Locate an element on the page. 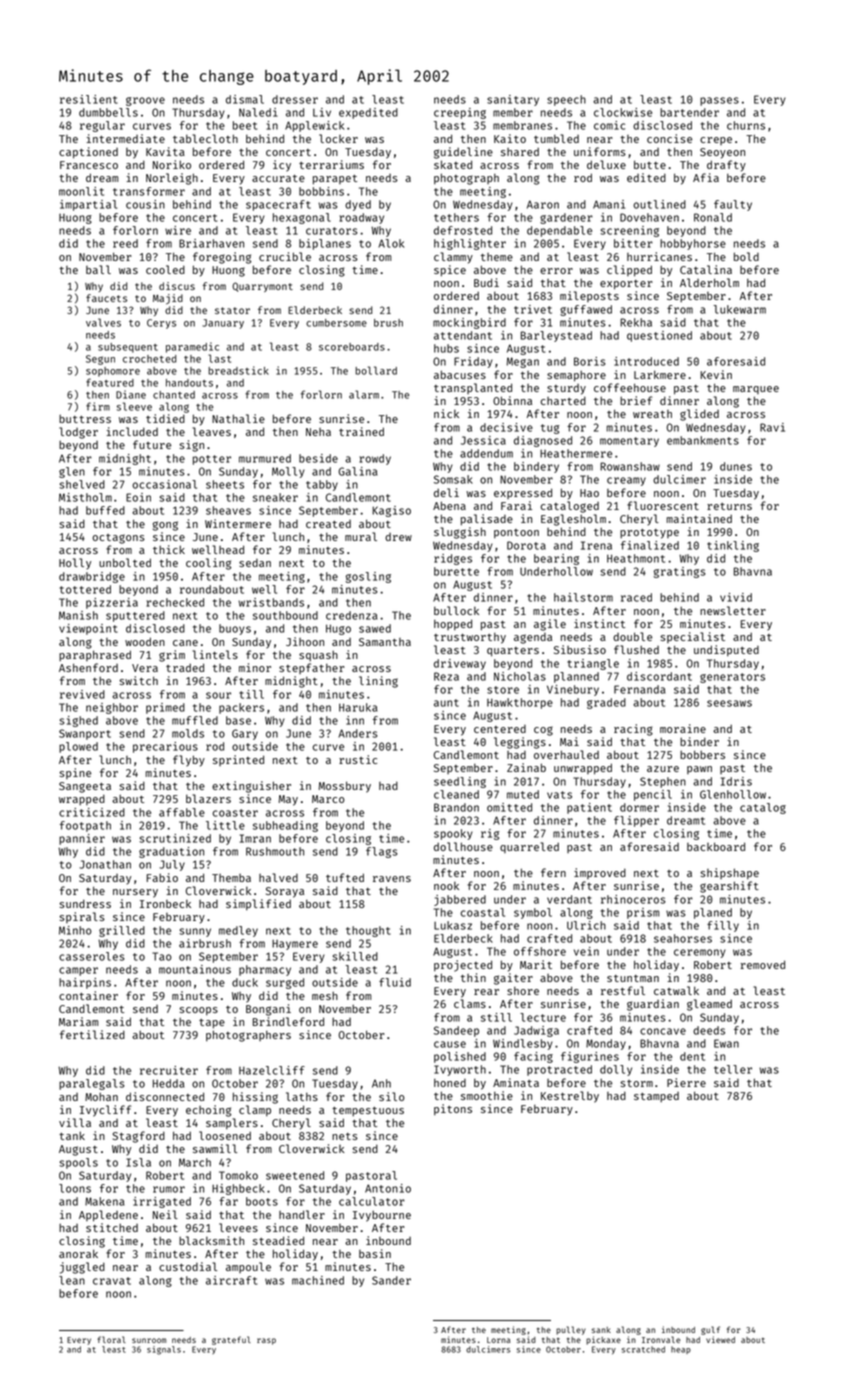 This page has height=1400, width=849. trivet is located at coordinates (533, 309).
